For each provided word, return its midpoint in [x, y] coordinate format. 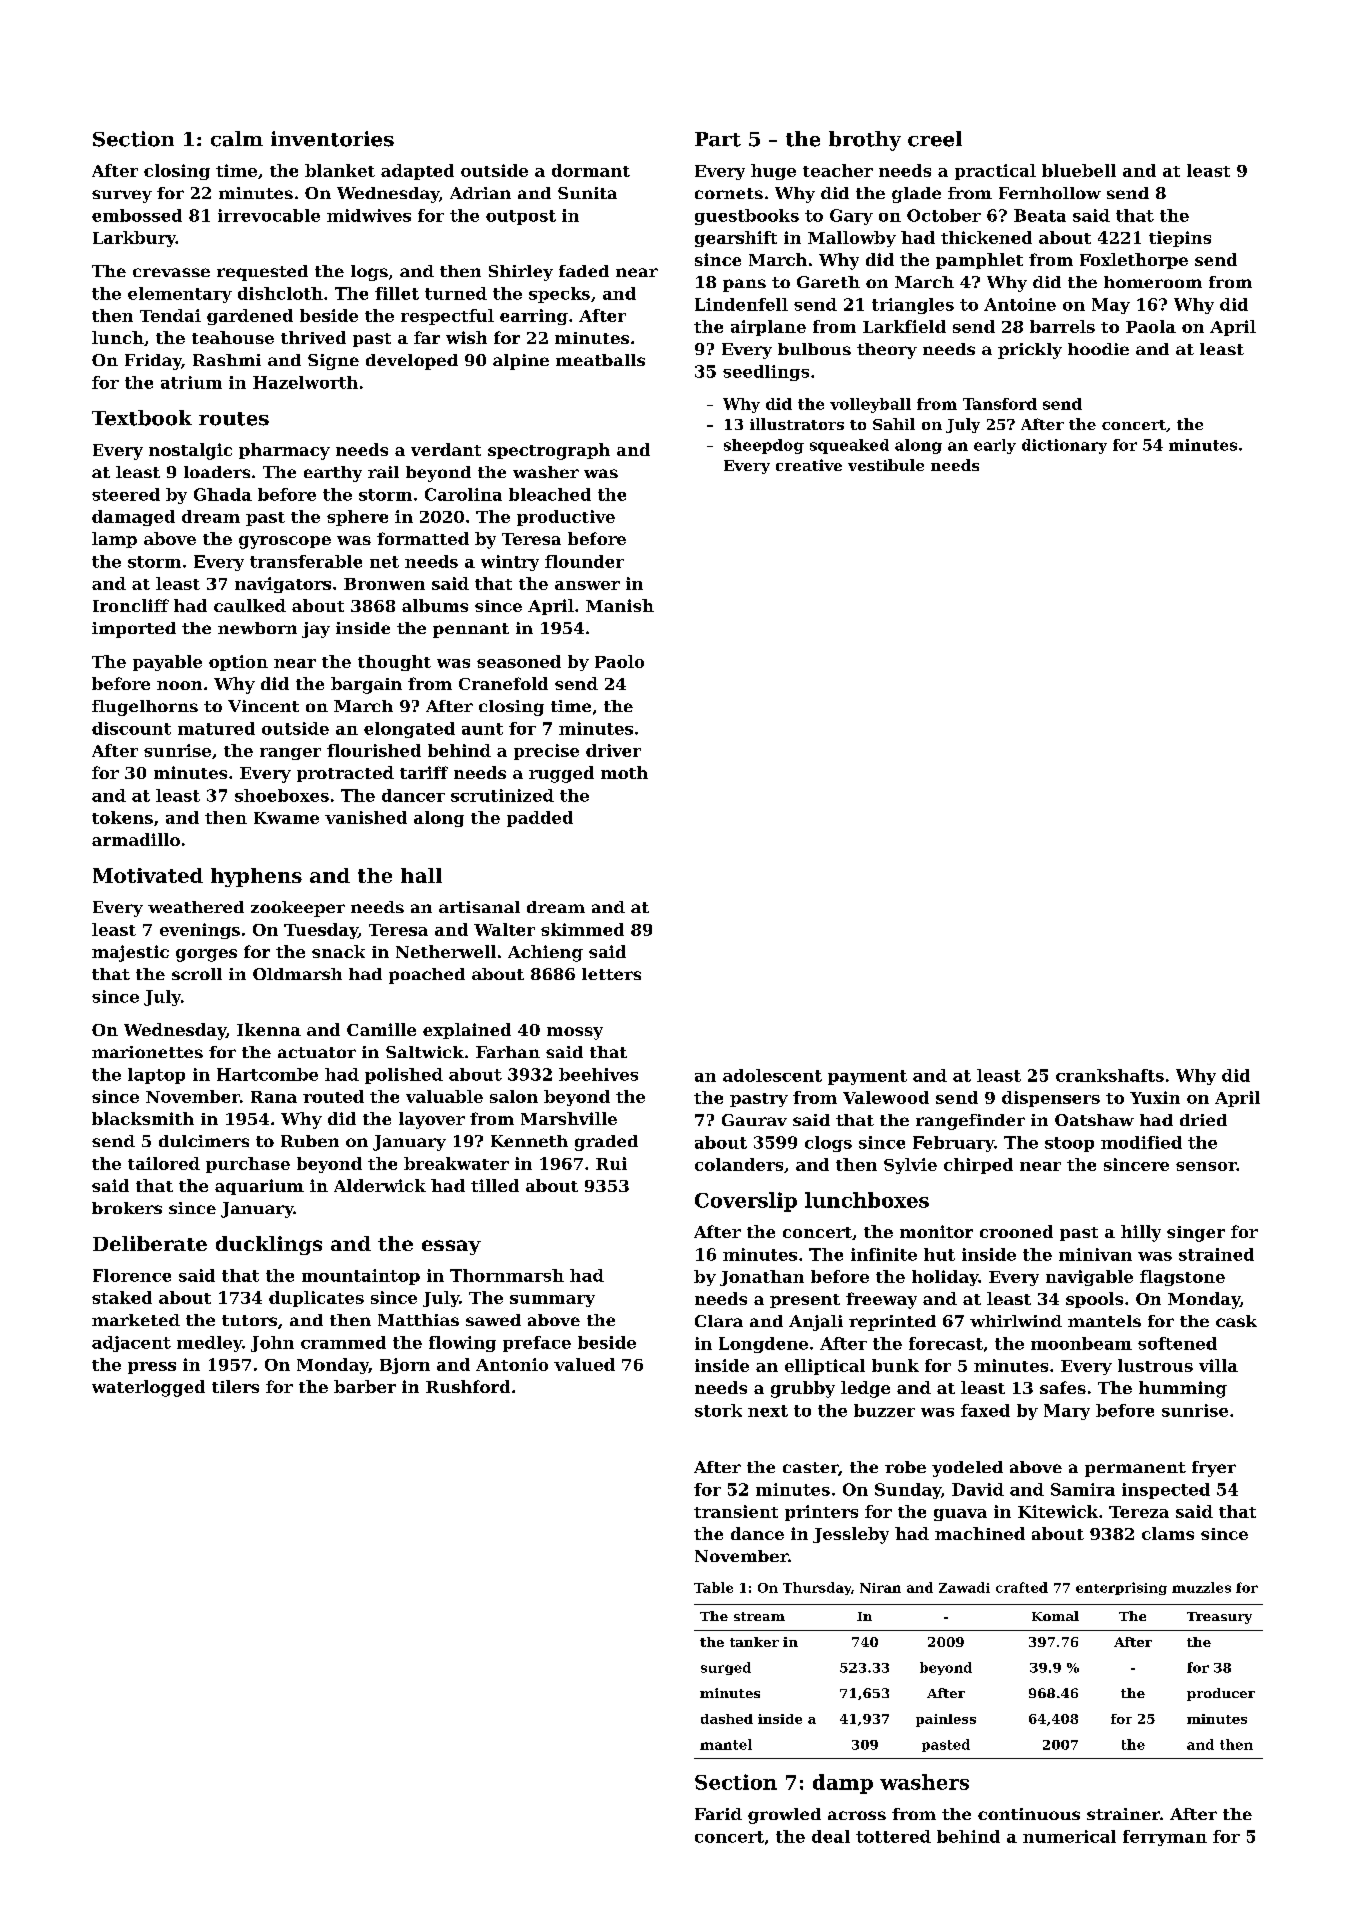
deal [831, 1836]
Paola [1151, 326]
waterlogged [148, 1388]
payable [167, 663]
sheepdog [764, 446]
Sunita [587, 193]
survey [122, 196]
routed [333, 1096]
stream [759, 1616]
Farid [718, 1814]
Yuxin [1155, 1097]
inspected [1166, 1491]
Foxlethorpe [1134, 261]
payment [867, 1077]
